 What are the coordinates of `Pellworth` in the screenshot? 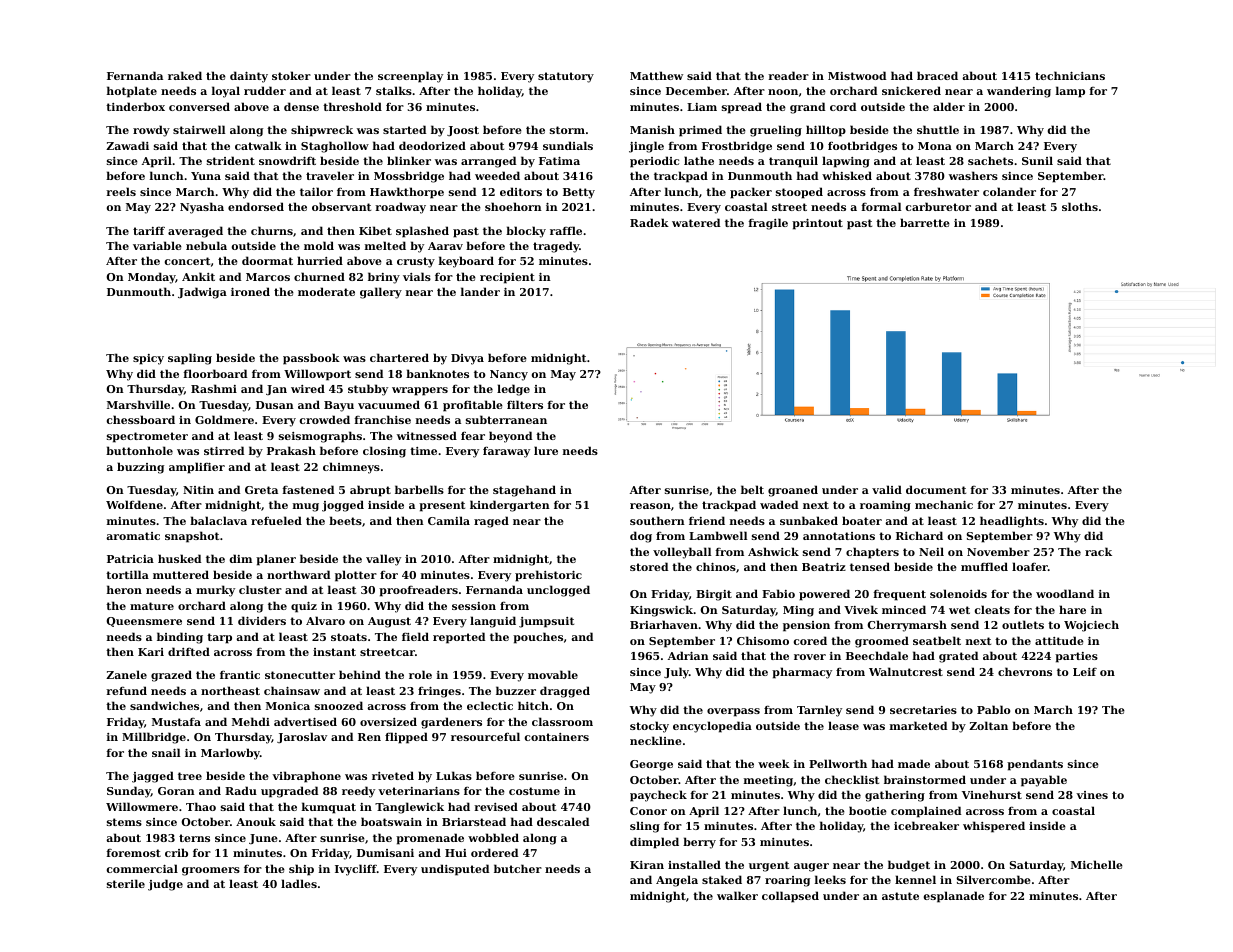 It's located at (838, 763).
